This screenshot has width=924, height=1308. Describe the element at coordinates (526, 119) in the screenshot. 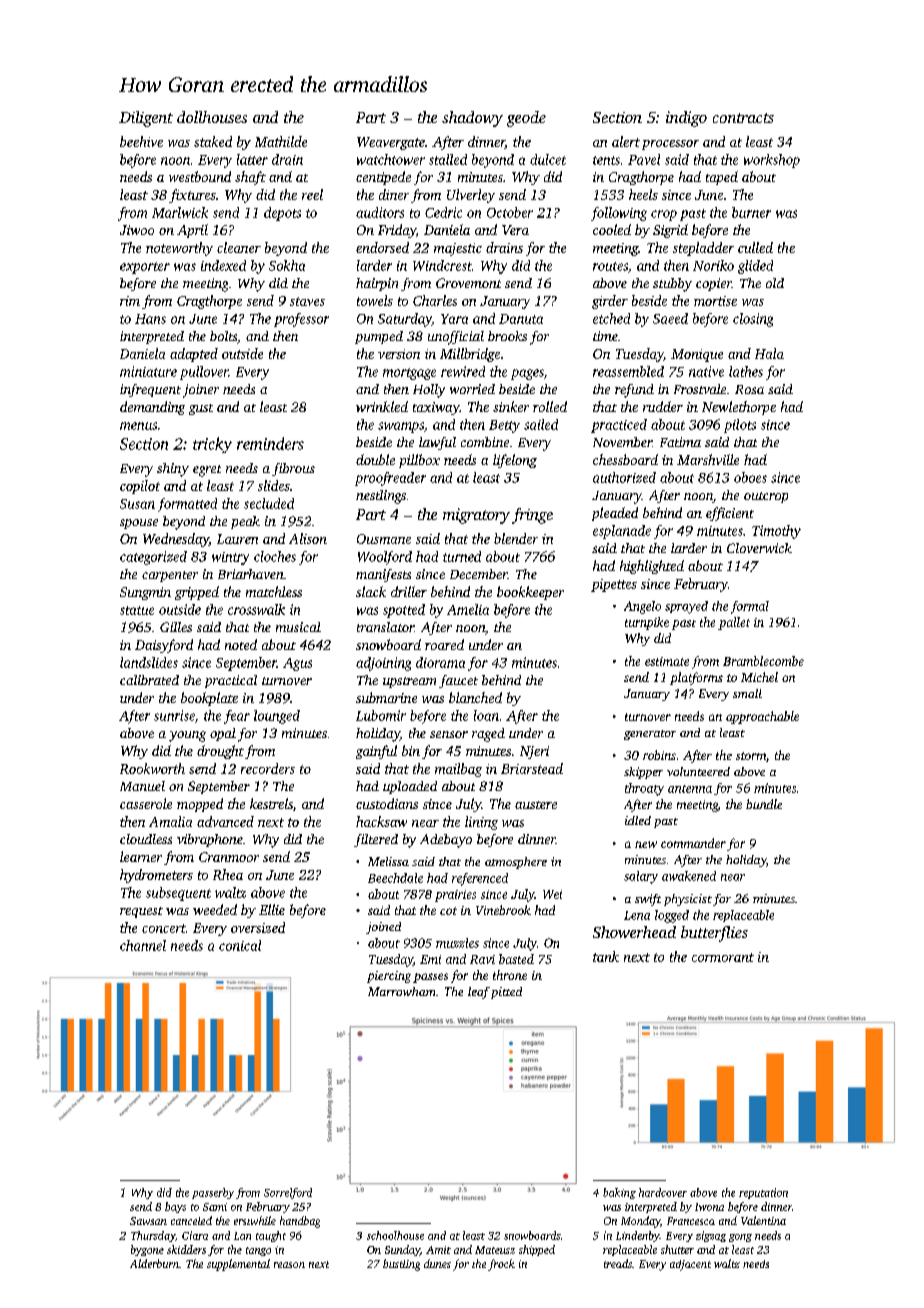

I see `geode` at that location.
